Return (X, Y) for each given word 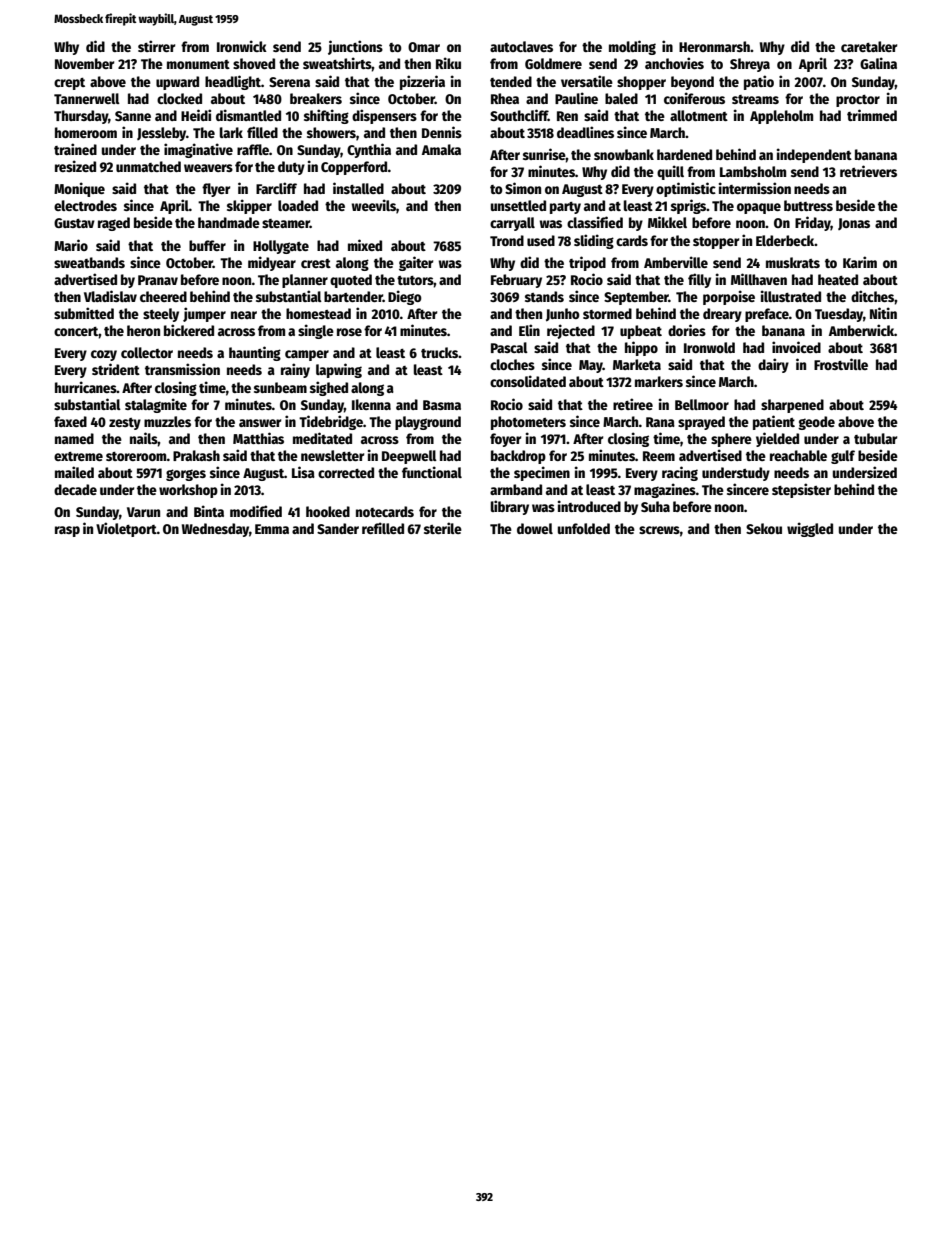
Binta (209, 511)
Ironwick (242, 46)
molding (632, 47)
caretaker (869, 46)
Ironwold (709, 347)
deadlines (585, 132)
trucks (439, 352)
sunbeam (280, 387)
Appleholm (781, 117)
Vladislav (110, 296)
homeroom (86, 132)
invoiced (796, 347)
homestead (318, 313)
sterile (443, 528)
